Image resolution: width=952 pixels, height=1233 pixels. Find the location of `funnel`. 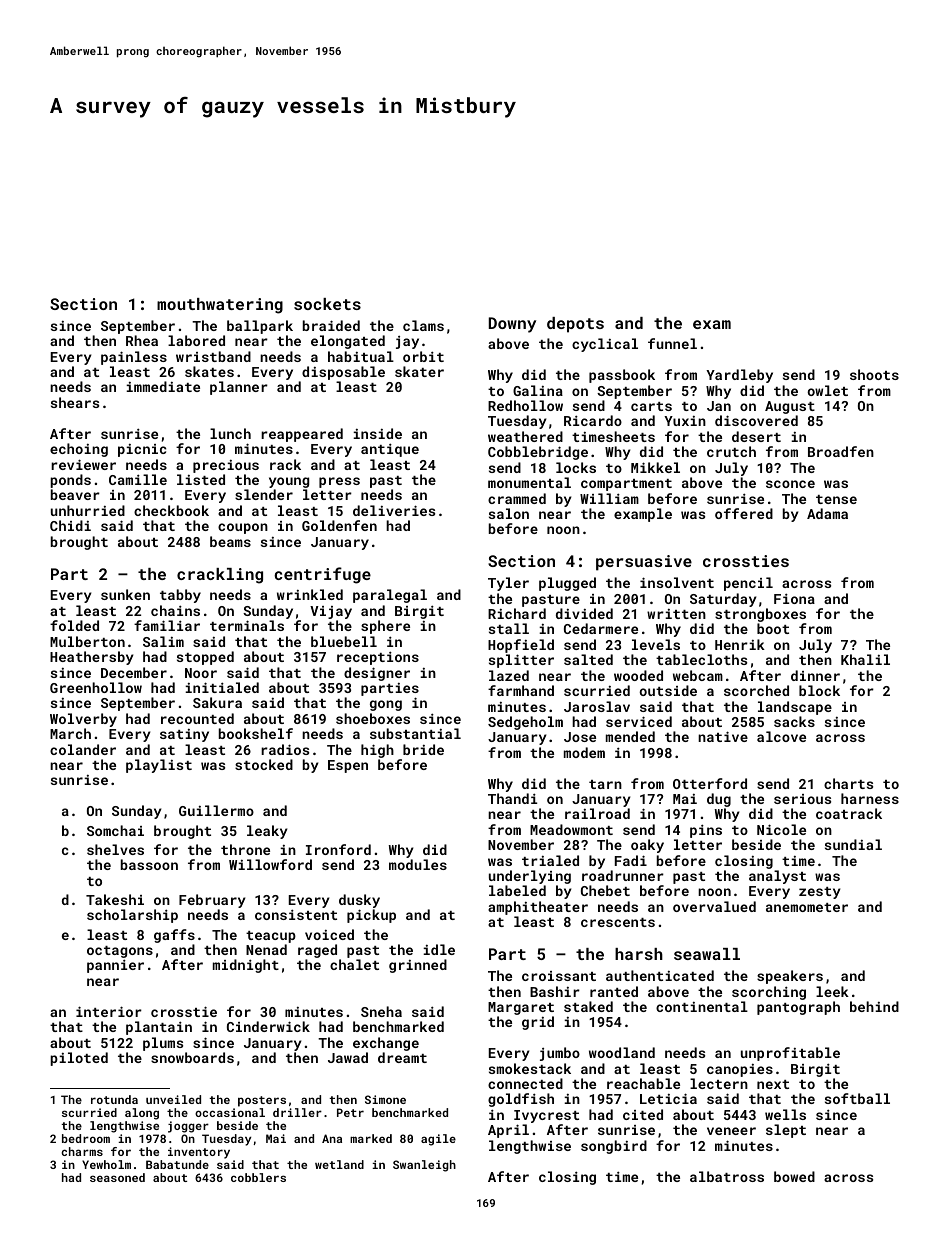

funnel is located at coordinates (672, 343).
